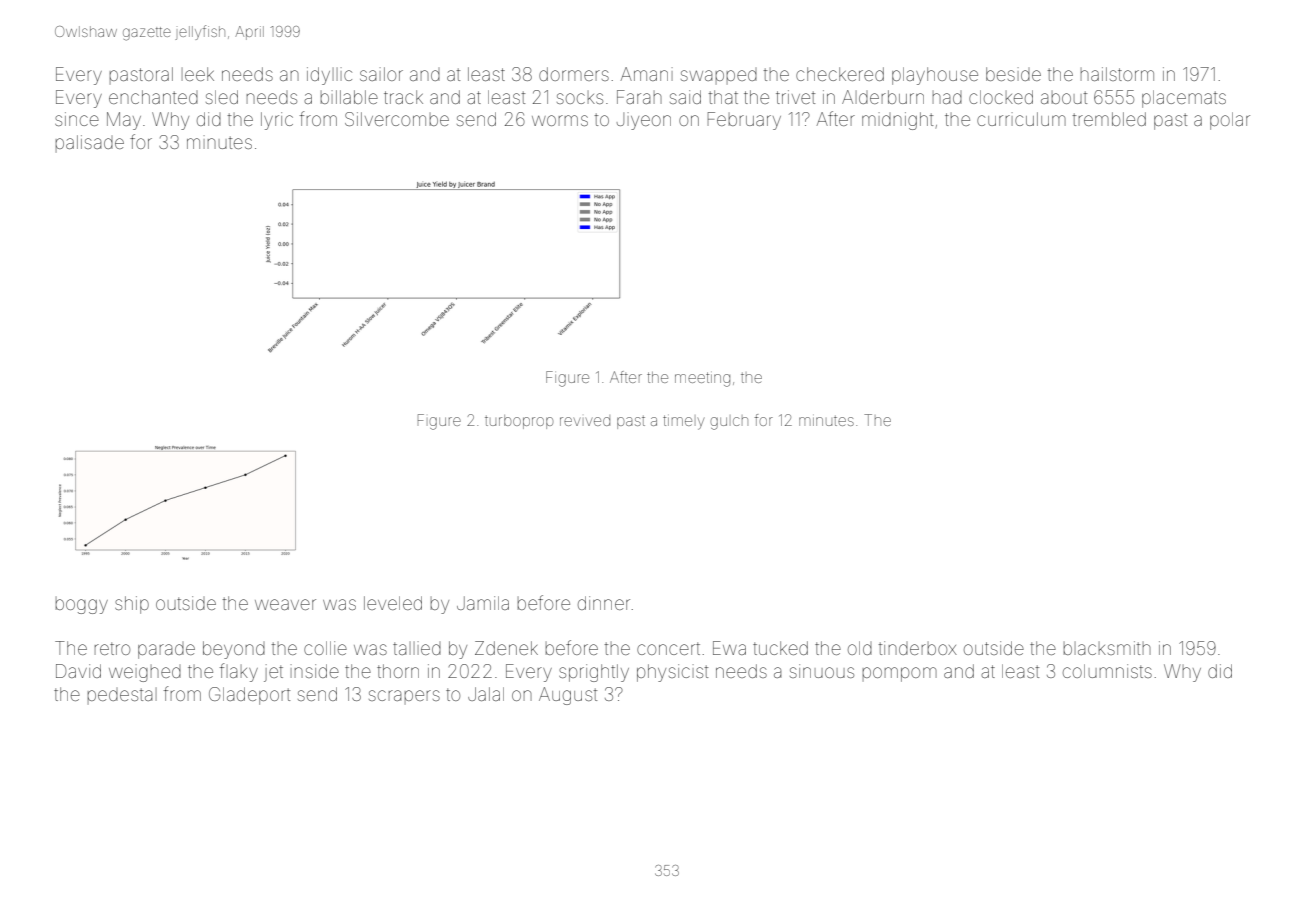 The width and height of the screenshot is (1308, 924). I want to click on gulch, so click(729, 423).
